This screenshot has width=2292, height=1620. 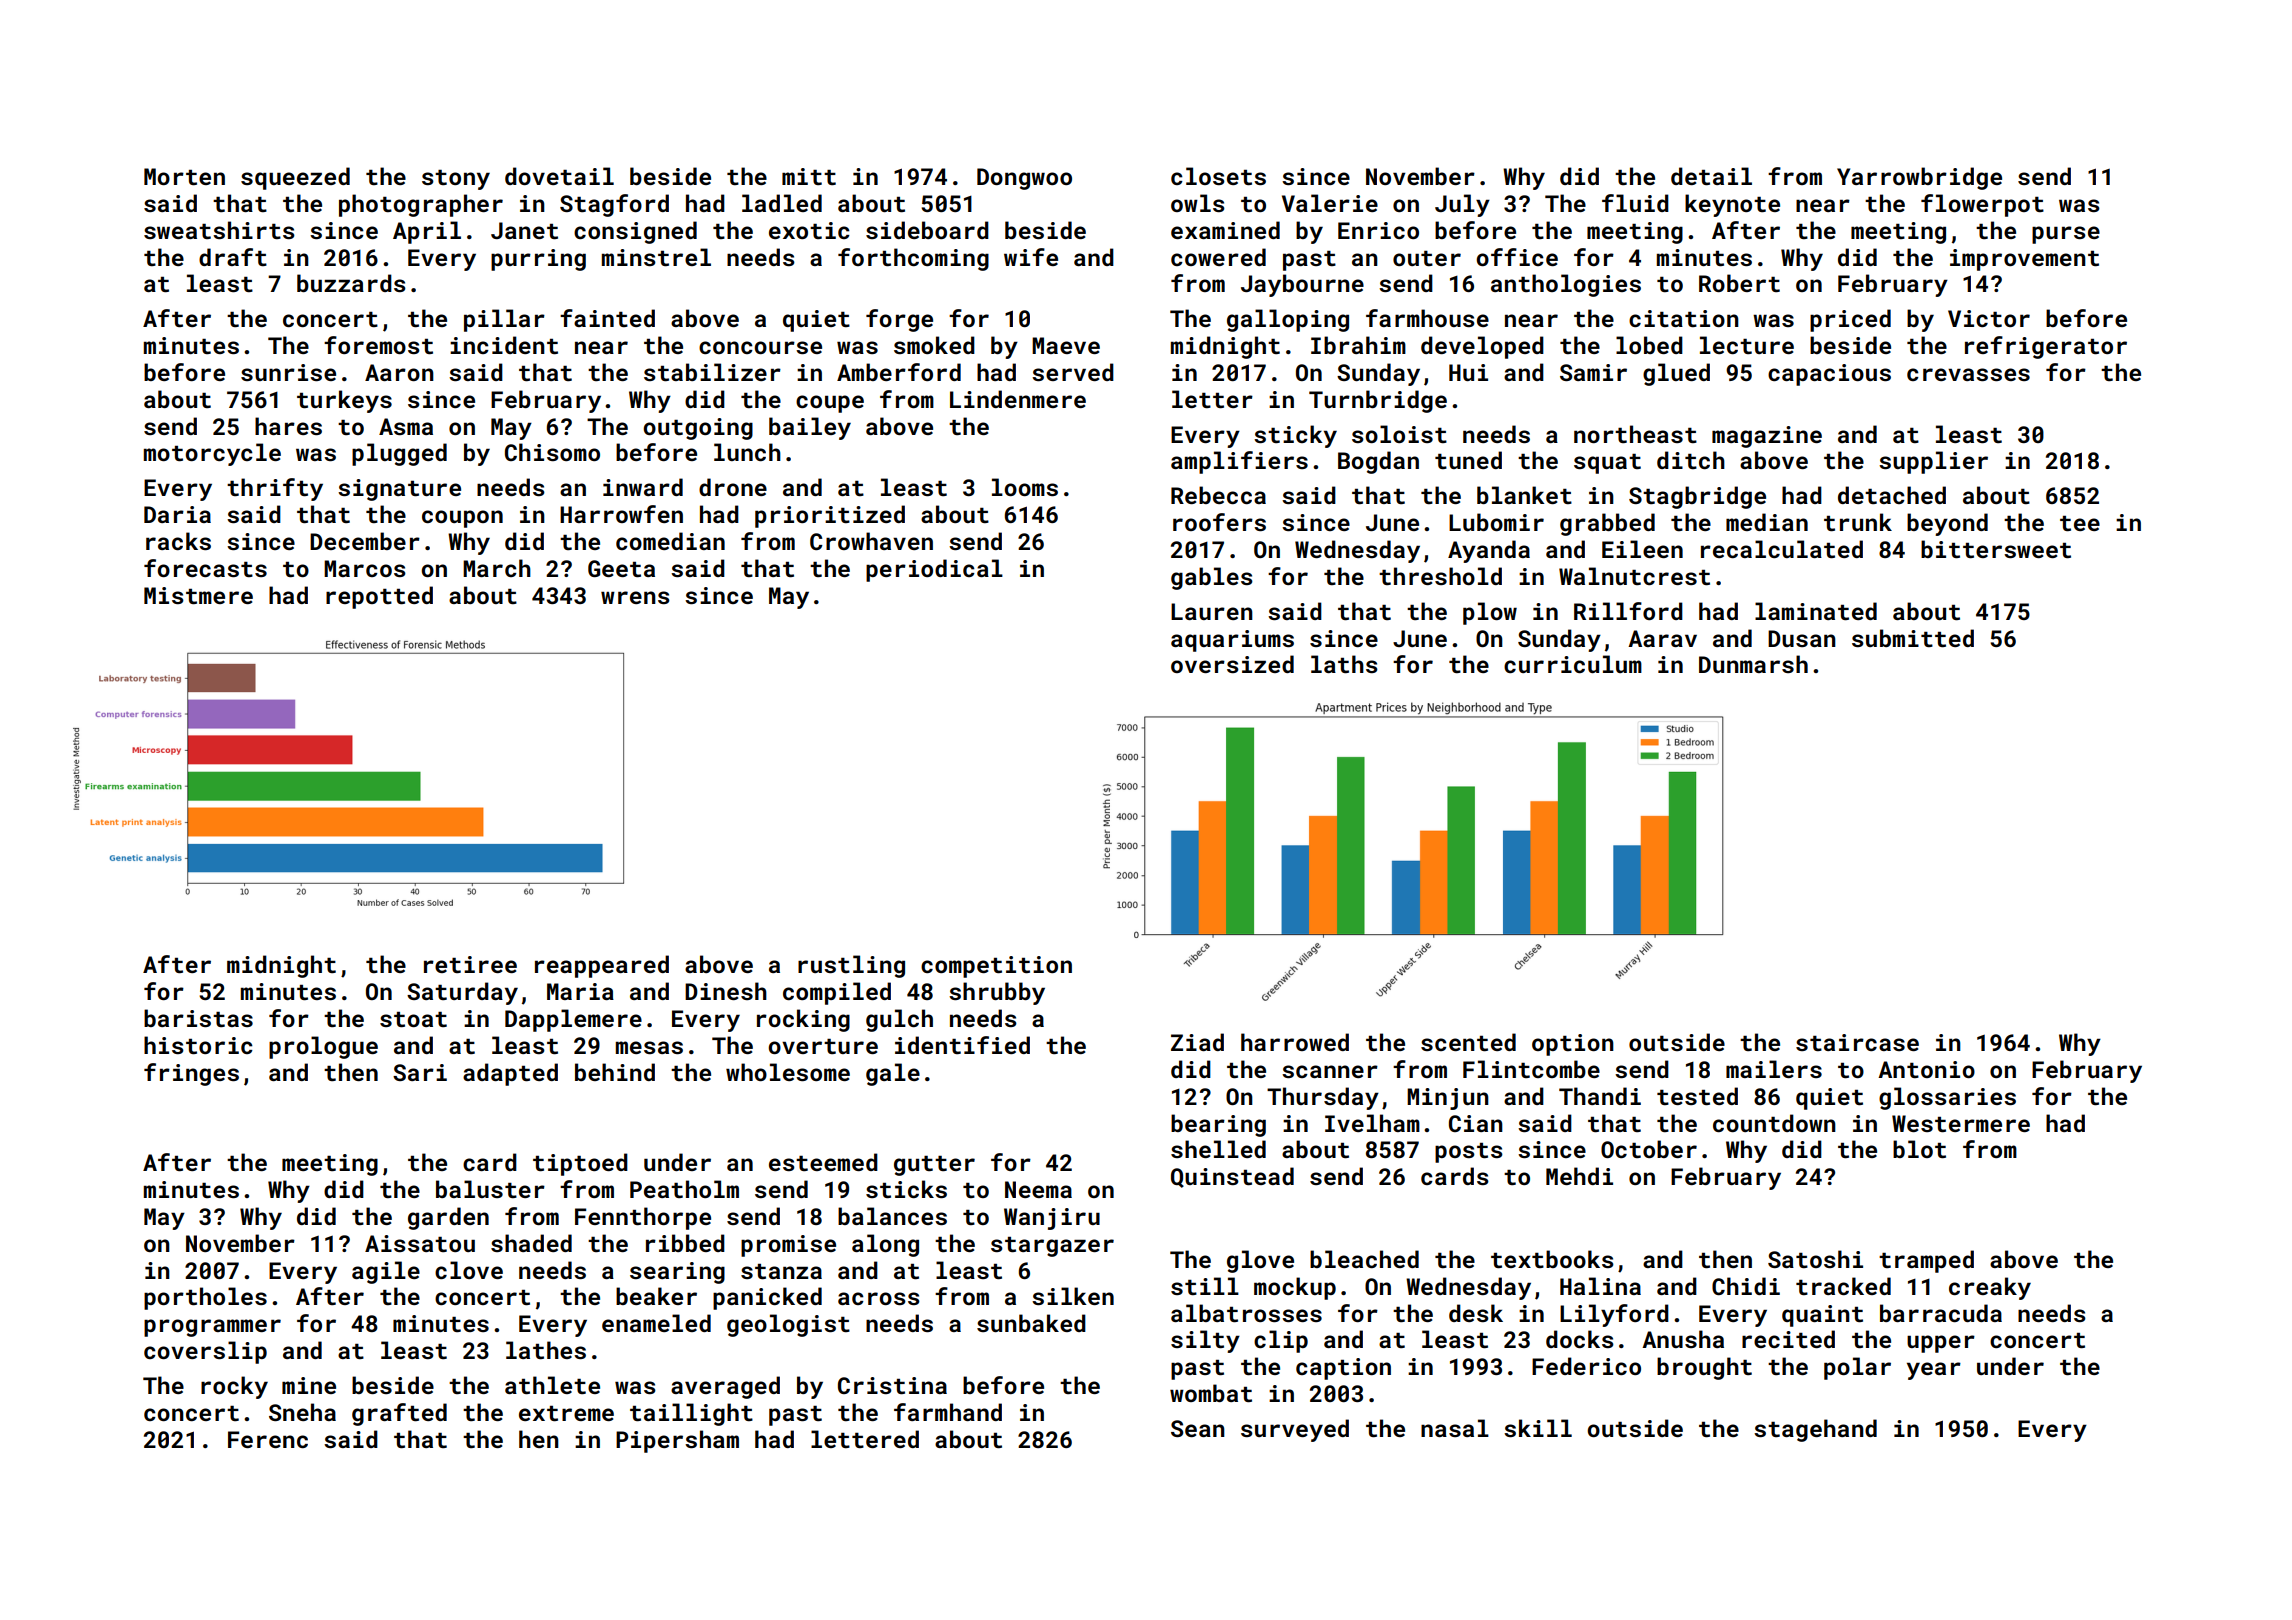 I want to click on Sneha, so click(x=302, y=1412).
